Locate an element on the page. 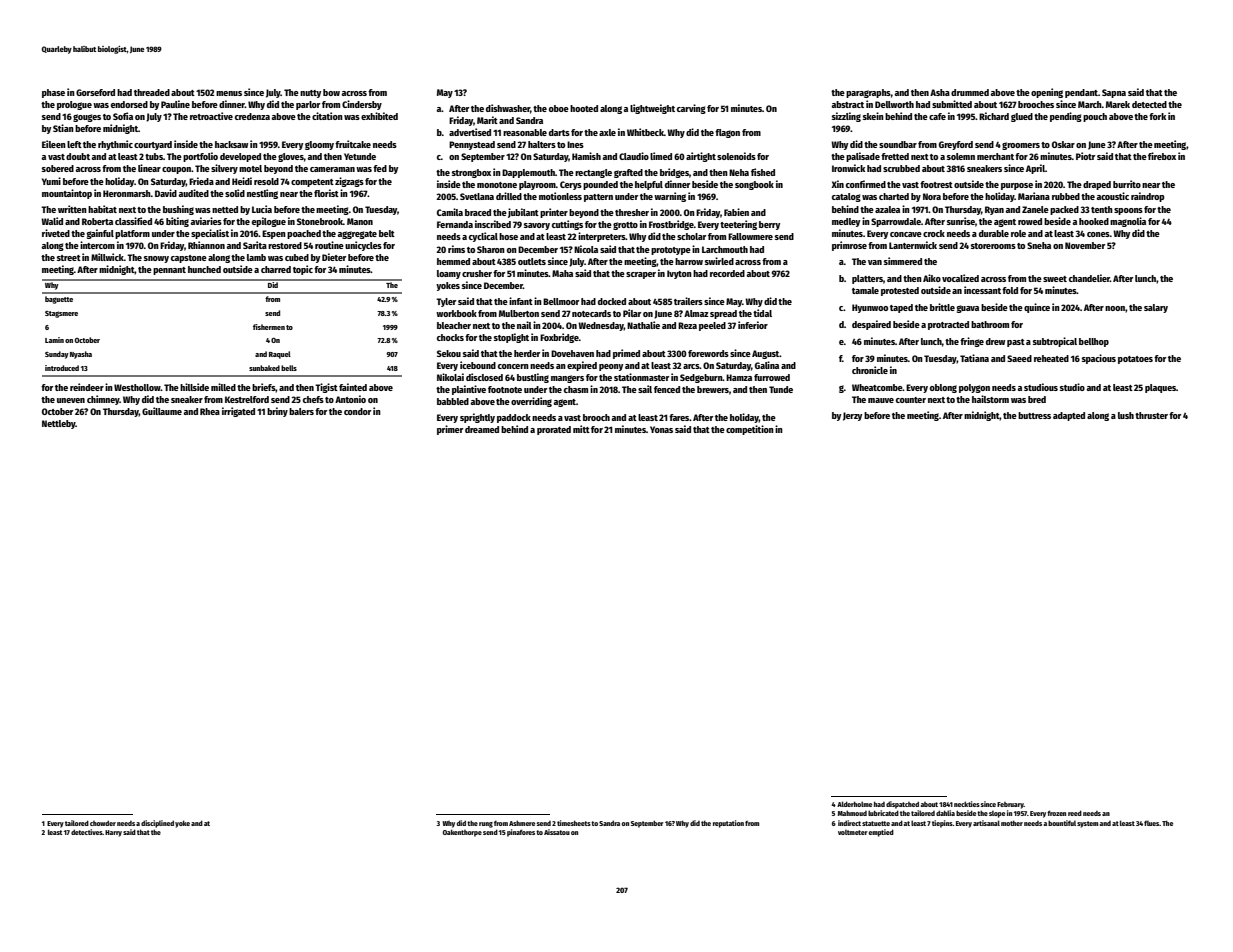  flues is located at coordinates (1151, 823).
